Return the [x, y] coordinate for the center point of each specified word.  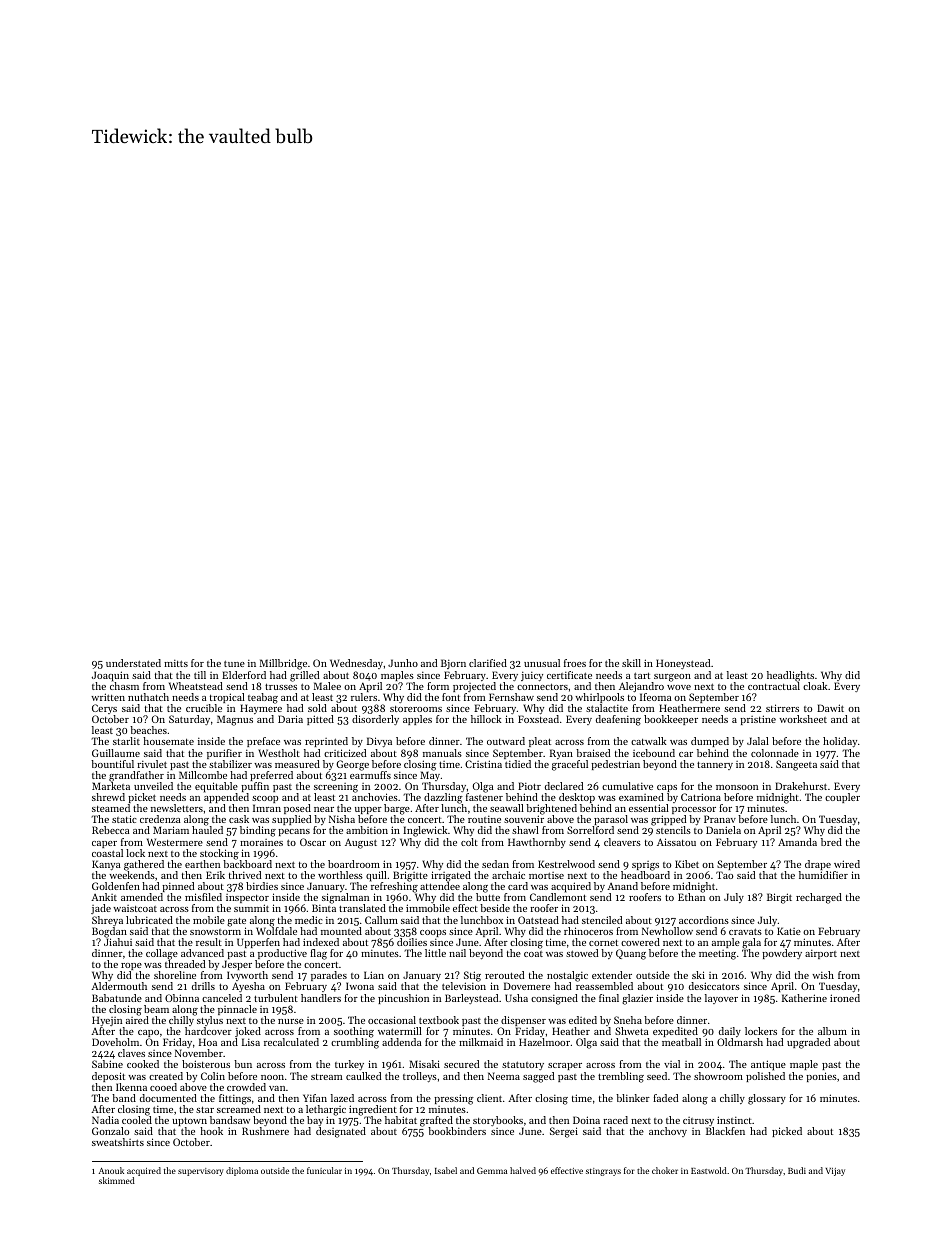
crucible [204, 708]
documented [168, 1098]
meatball [681, 1042]
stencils [673, 830]
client [489, 1098]
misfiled [203, 897]
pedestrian [615, 765]
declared [564, 786]
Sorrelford [590, 830]
